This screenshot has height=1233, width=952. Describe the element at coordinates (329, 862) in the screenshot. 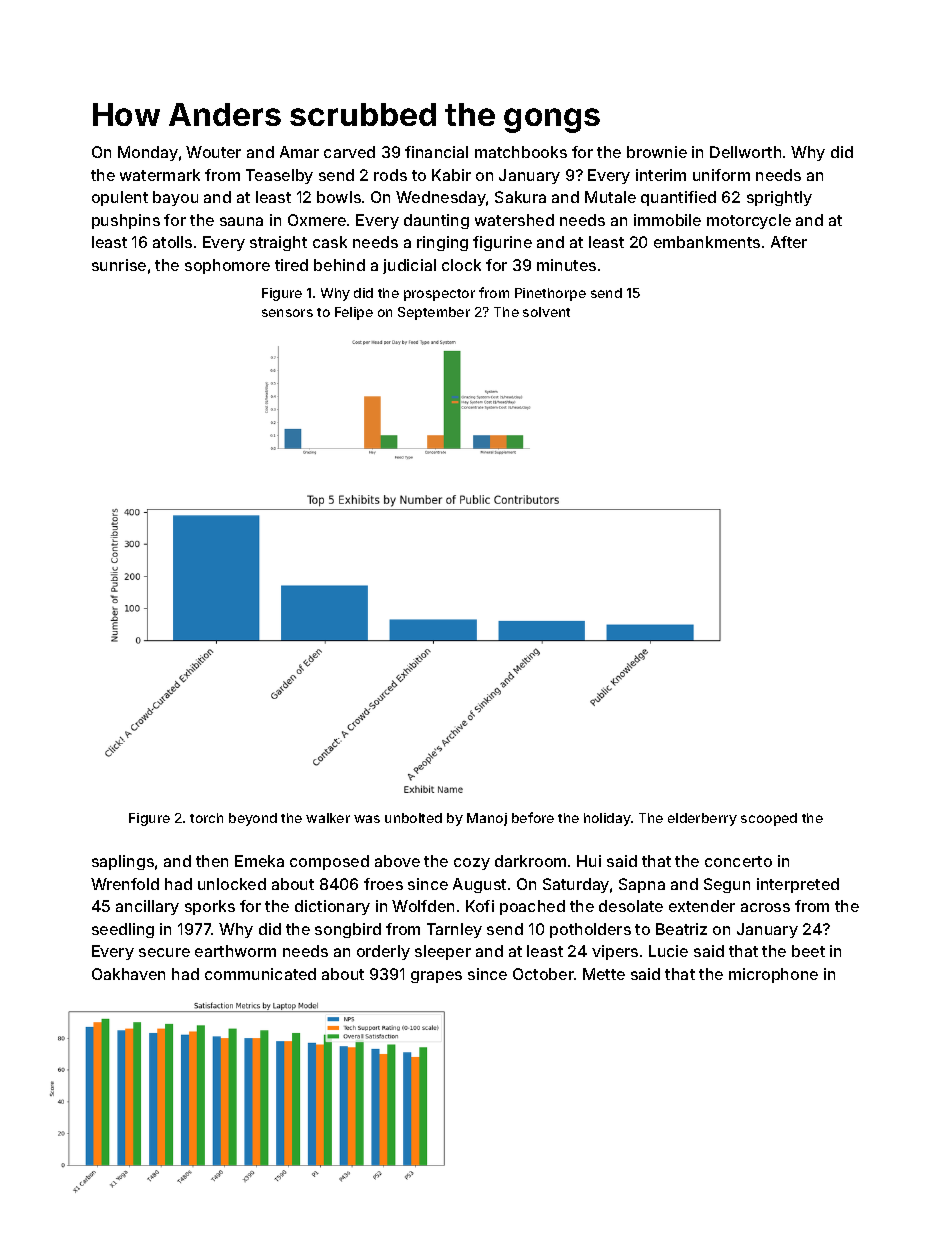

I see `composed` at that location.
